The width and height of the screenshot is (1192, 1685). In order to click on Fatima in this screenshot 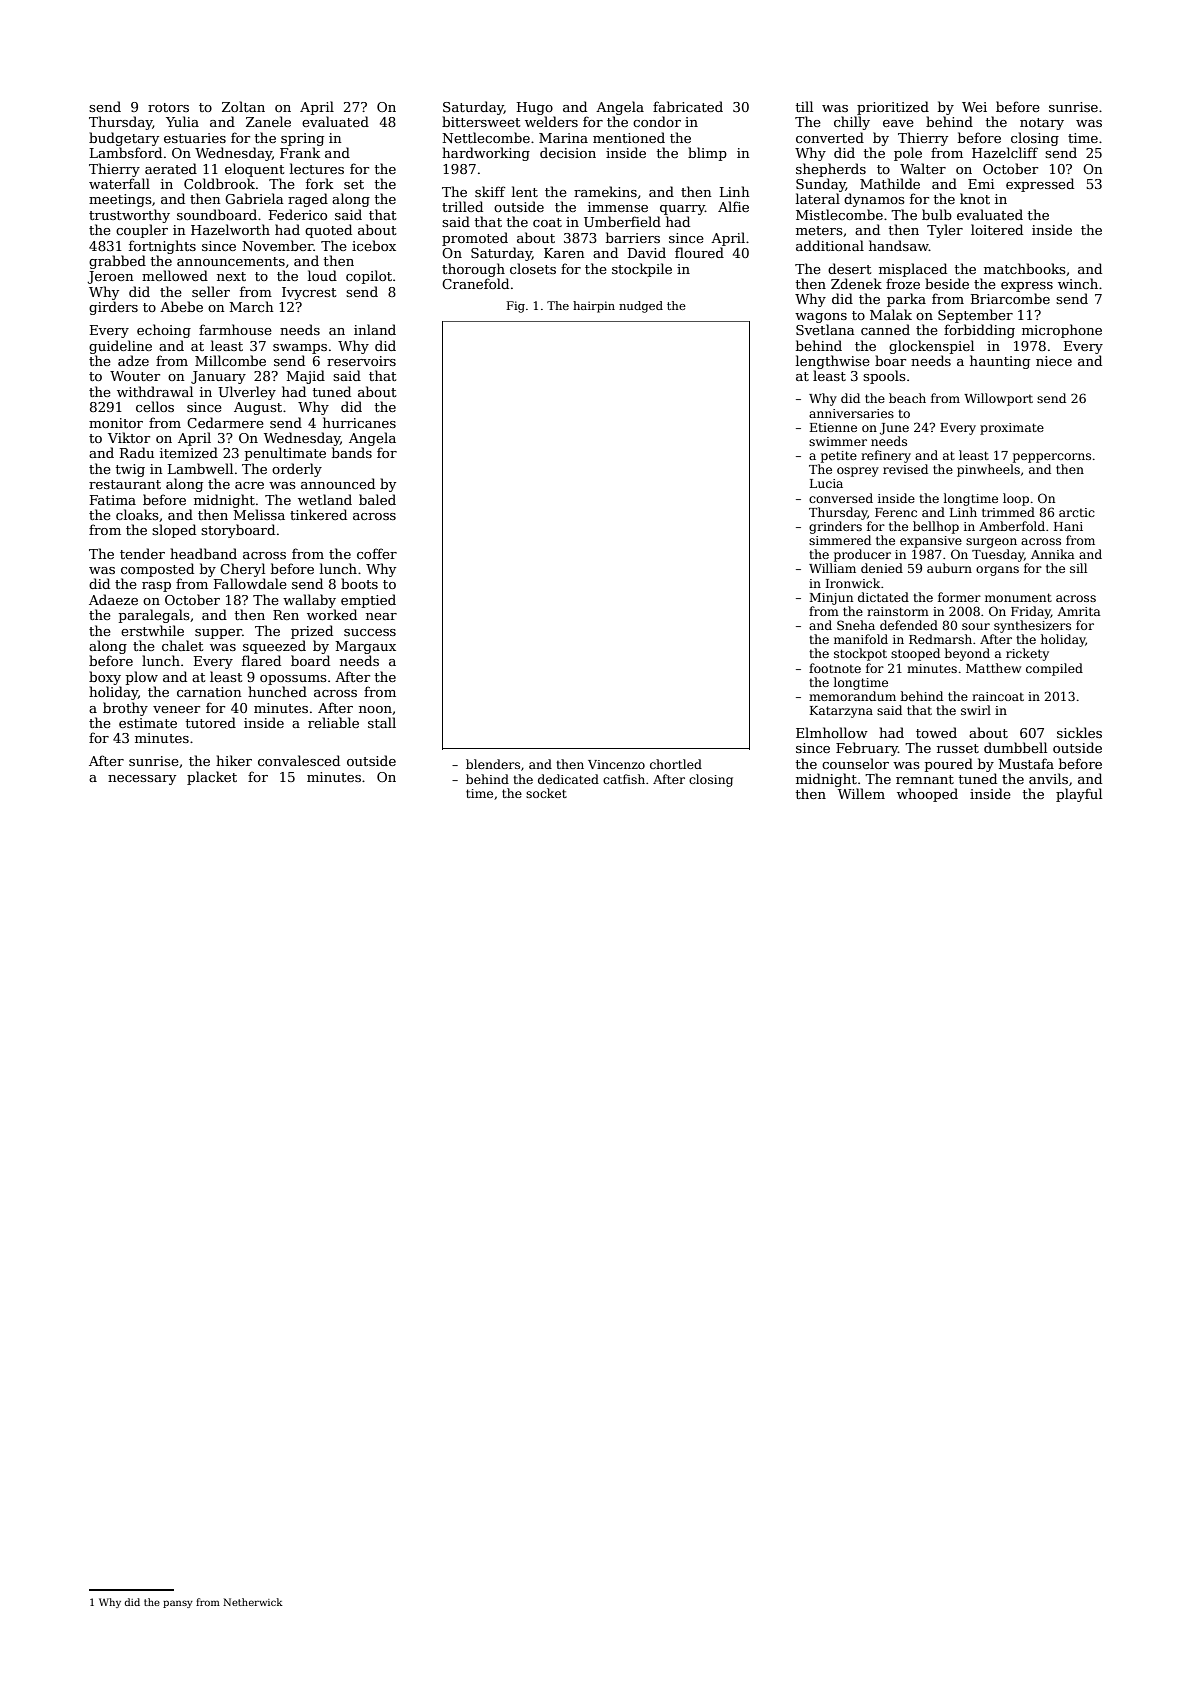, I will do `click(113, 500)`.
